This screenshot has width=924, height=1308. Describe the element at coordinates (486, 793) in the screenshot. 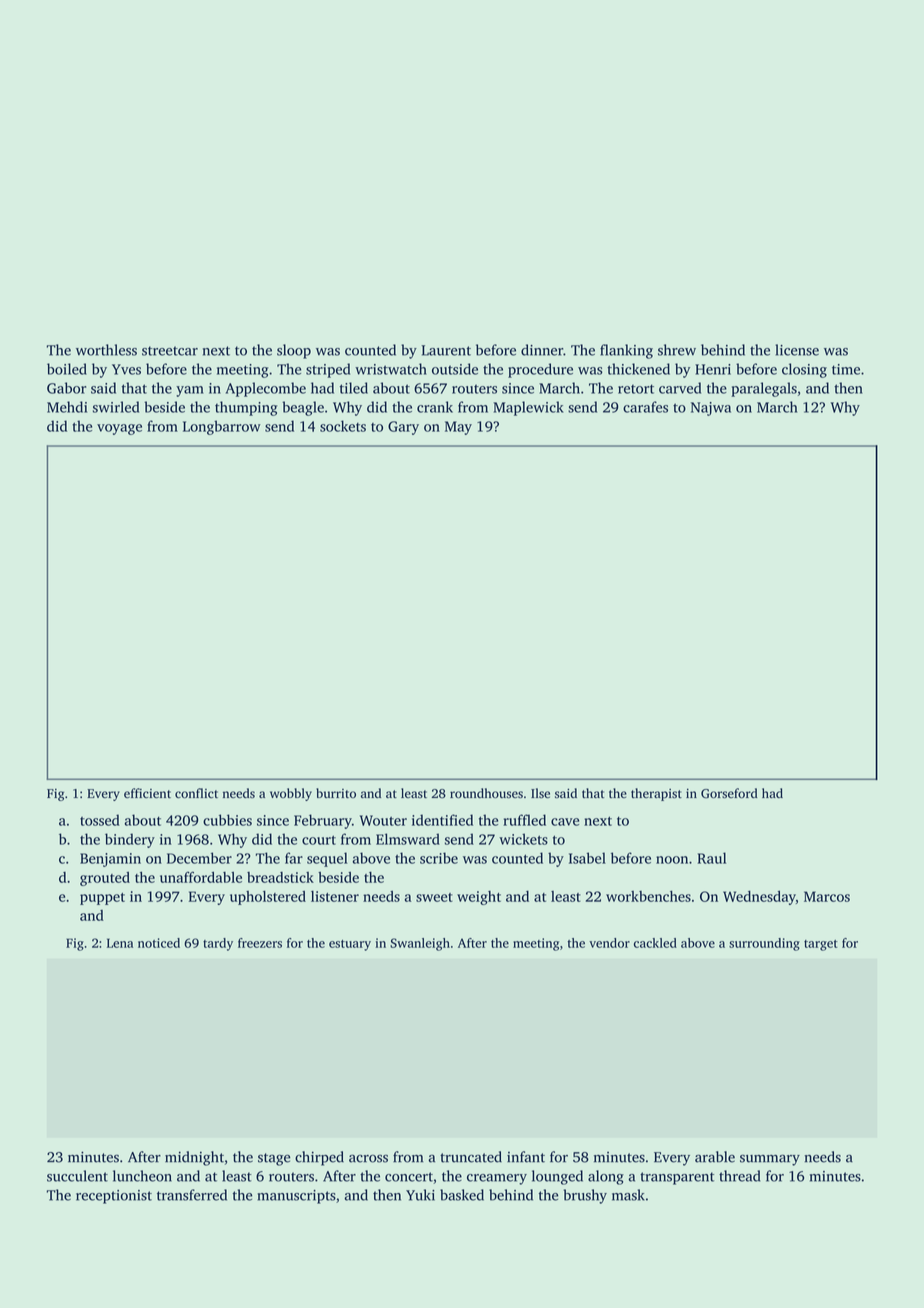

I see `roundhouses` at that location.
